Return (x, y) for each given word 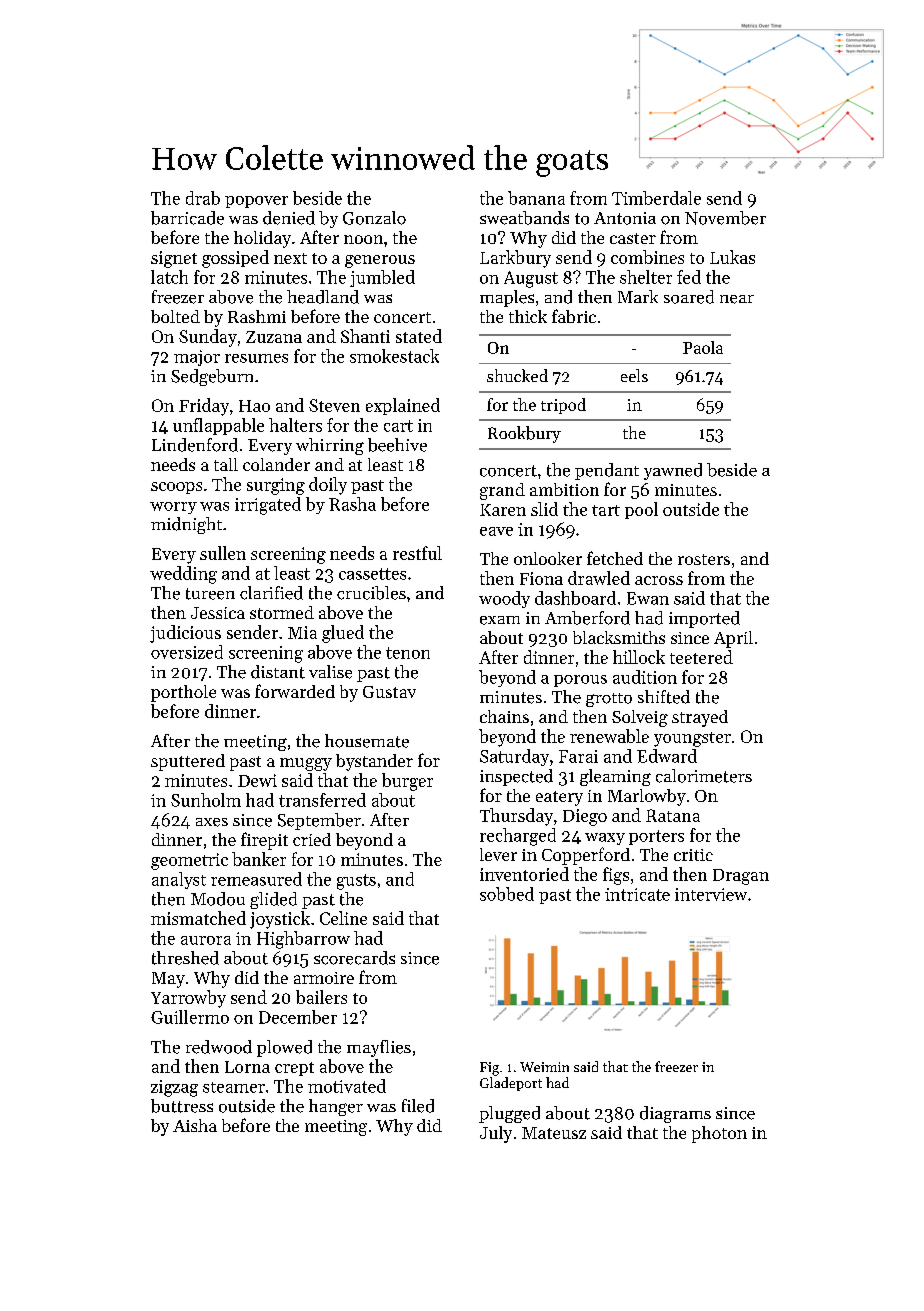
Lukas (732, 257)
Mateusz (554, 1133)
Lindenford (195, 445)
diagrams (675, 1114)
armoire (324, 978)
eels (634, 375)
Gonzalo (374, 218)
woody (504, 599)
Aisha (195, 1125)
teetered (701, 657)
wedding (183, 575)
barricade (187, 218)
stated (419, 336)
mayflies (379, 1048)
